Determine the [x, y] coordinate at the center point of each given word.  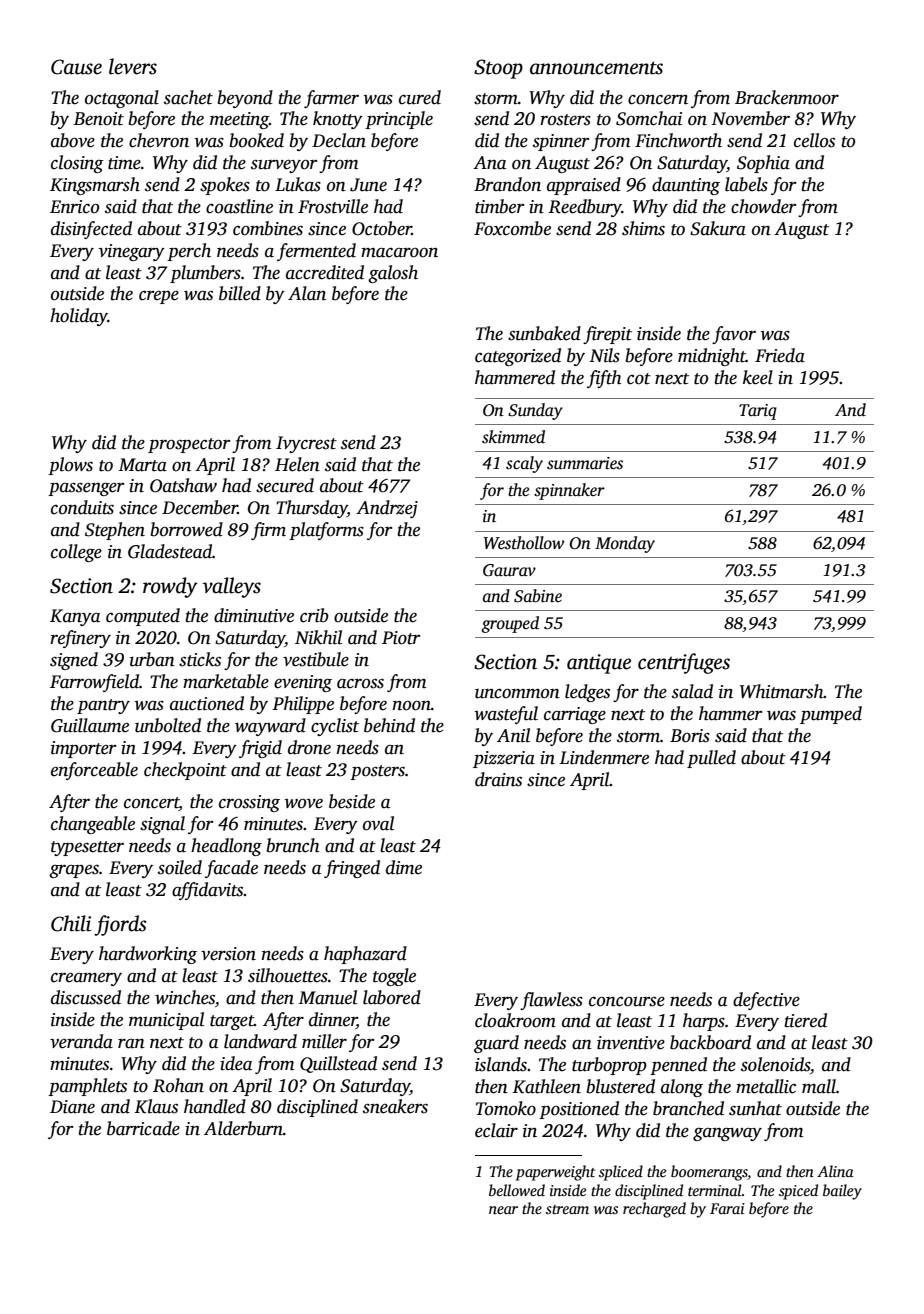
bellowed [517, 1190]
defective [766, 1001]
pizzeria [504, 759]
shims [643, 228]
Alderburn [243, 1128]
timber [499, 206]
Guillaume [90, 725]
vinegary [132, 252]
